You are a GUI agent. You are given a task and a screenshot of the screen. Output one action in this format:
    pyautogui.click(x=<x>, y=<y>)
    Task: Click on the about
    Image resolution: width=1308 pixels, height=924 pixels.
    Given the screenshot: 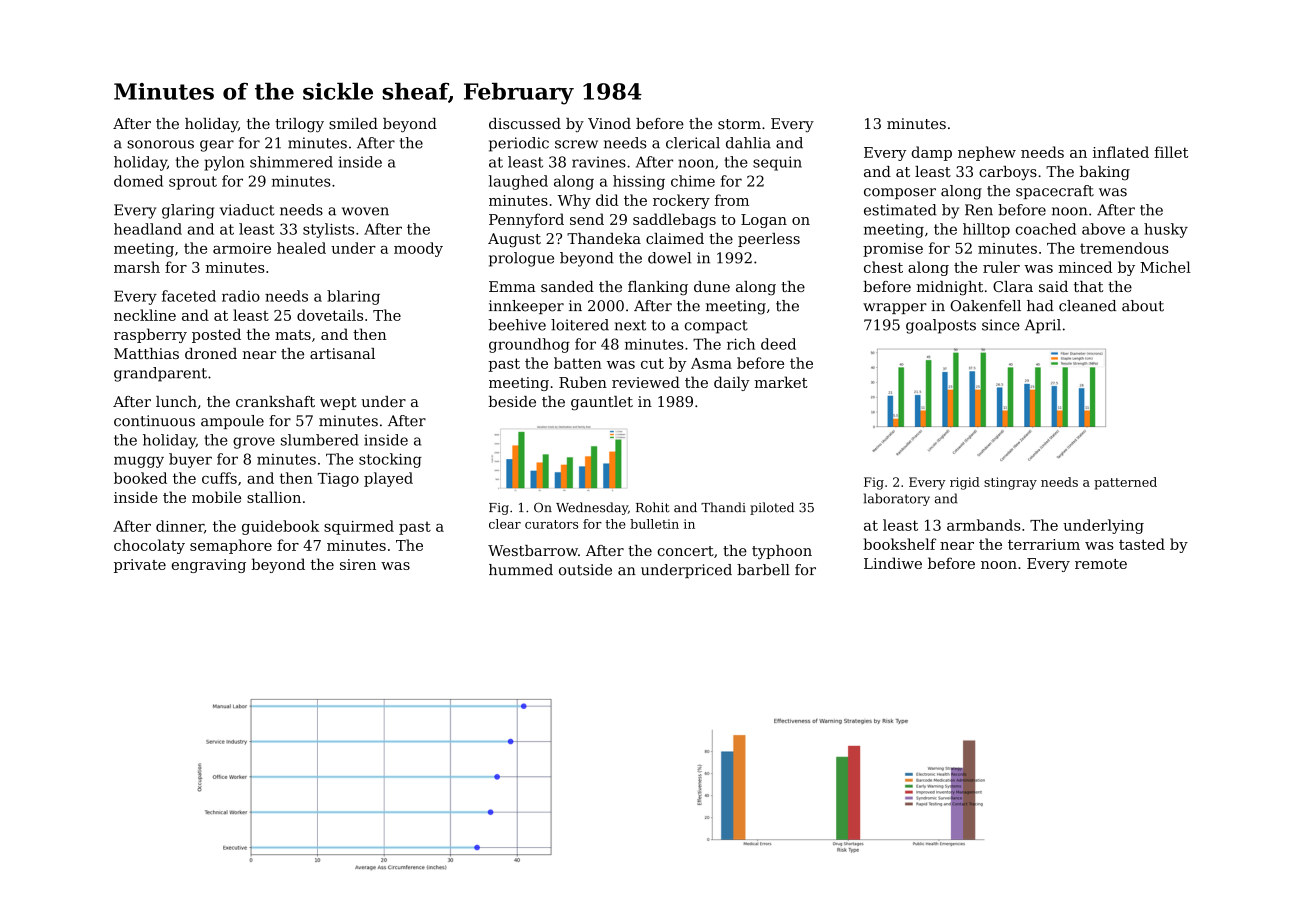 What is the action you would take?
    pyautogui.click(x=1143, y=306)
